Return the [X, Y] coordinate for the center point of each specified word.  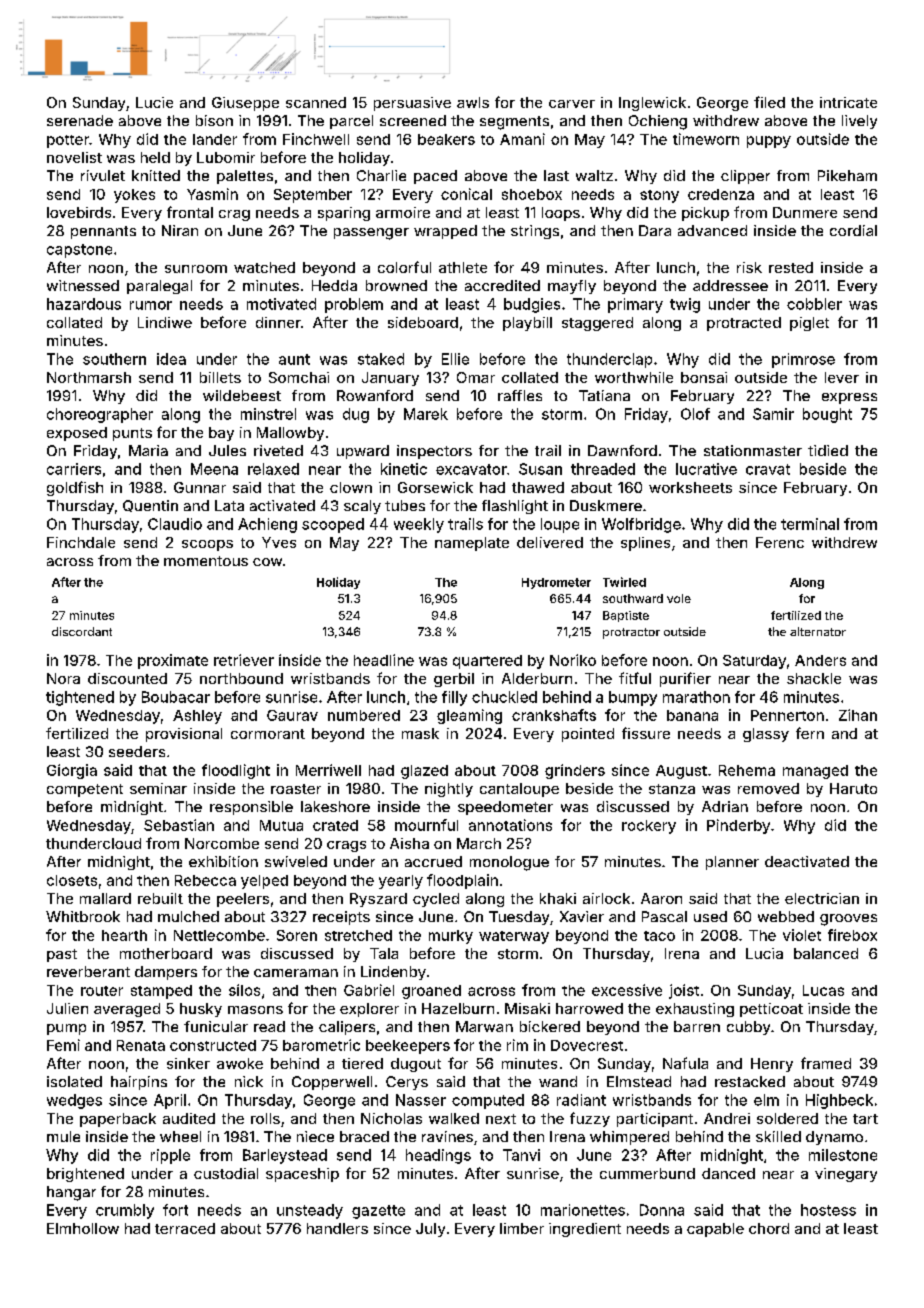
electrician [822, 898]
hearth [124, 935]
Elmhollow [83, 1228]
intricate [848, 102]
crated [335, 825]
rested [791, 267]
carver [572, 104]
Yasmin [212, 194]
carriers [74, 469]
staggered [597, 324]
